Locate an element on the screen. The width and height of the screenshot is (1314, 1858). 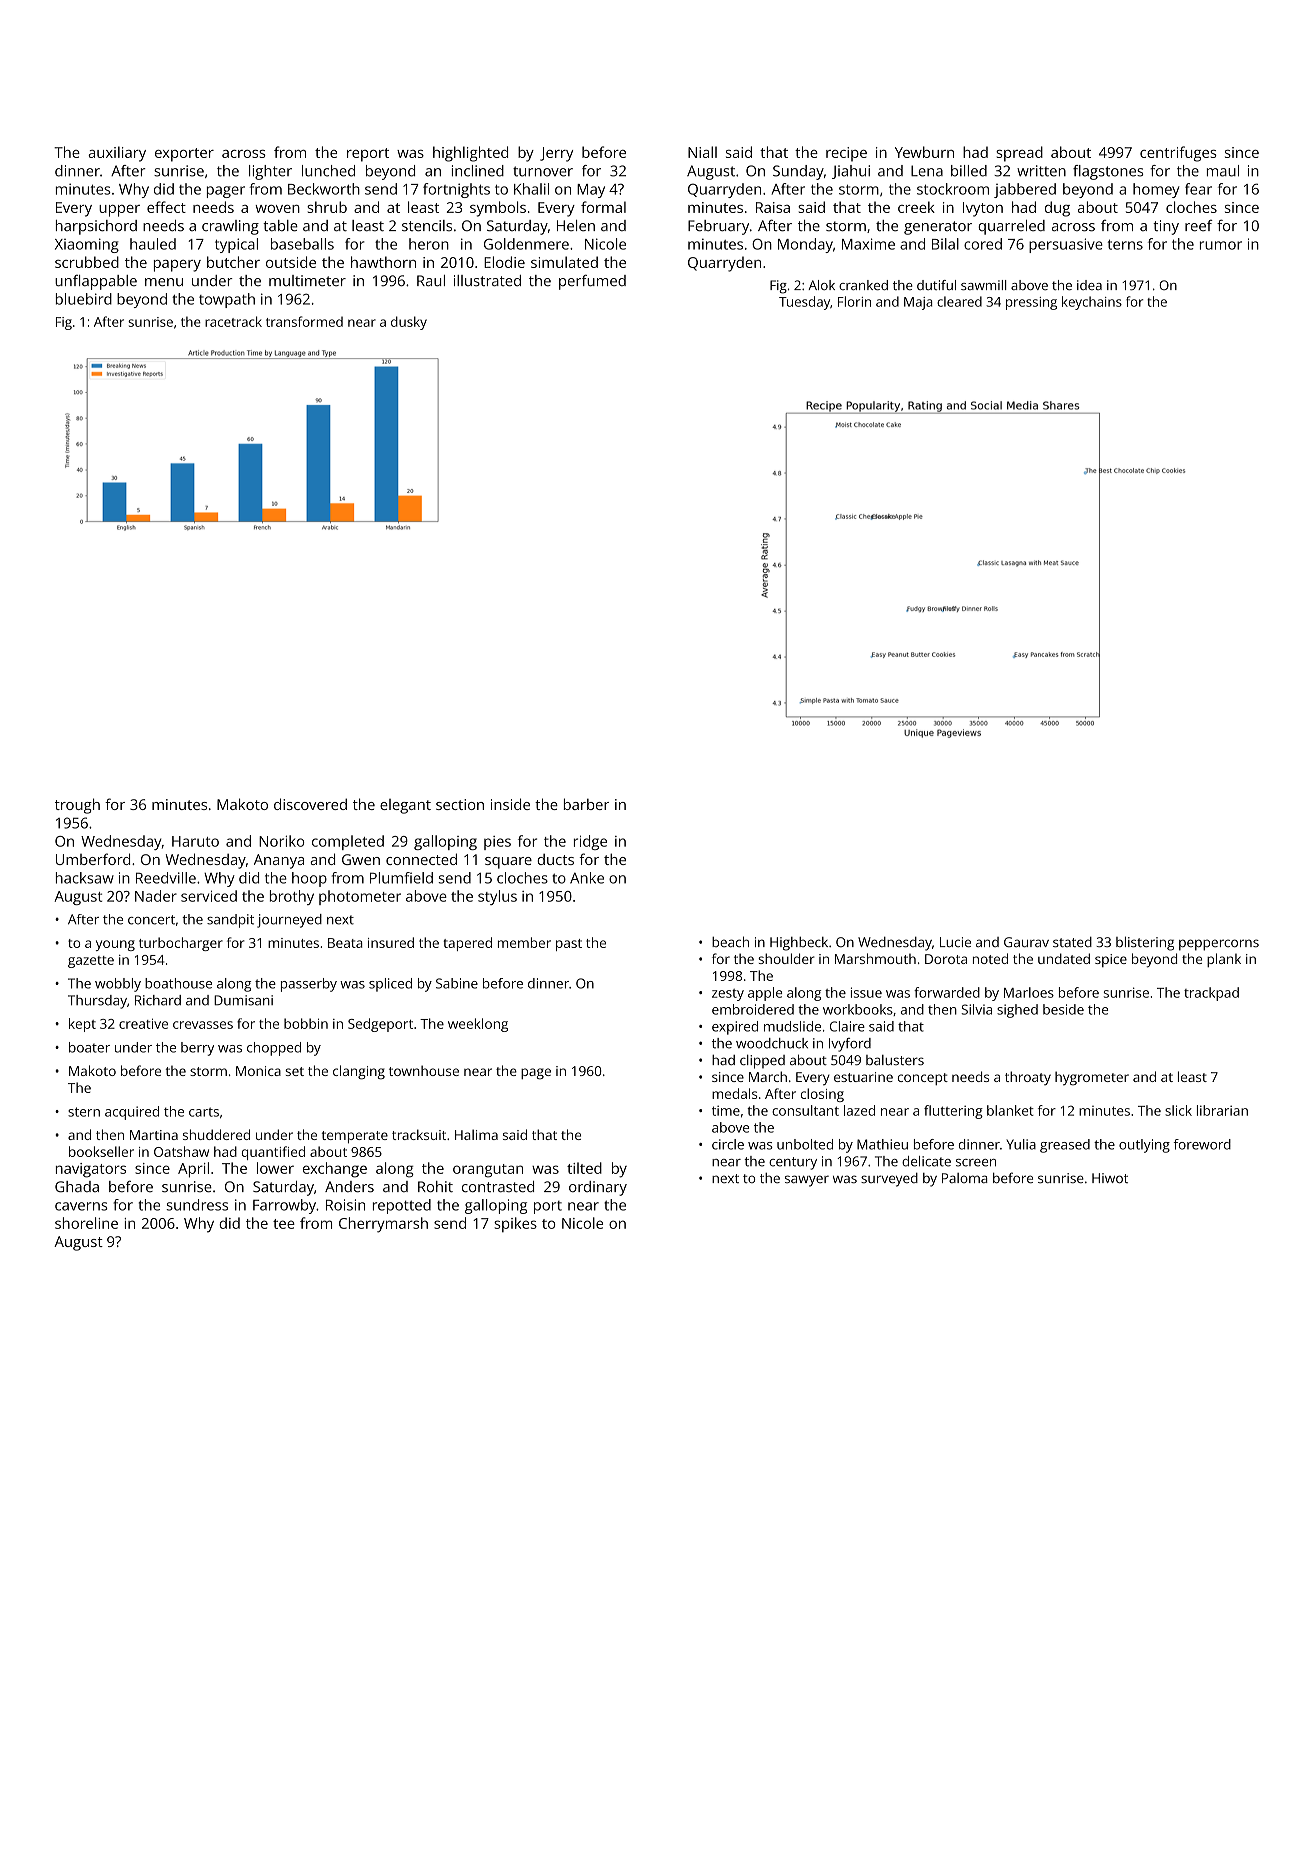
peppercorns is located at coordinates (1219, 945).
